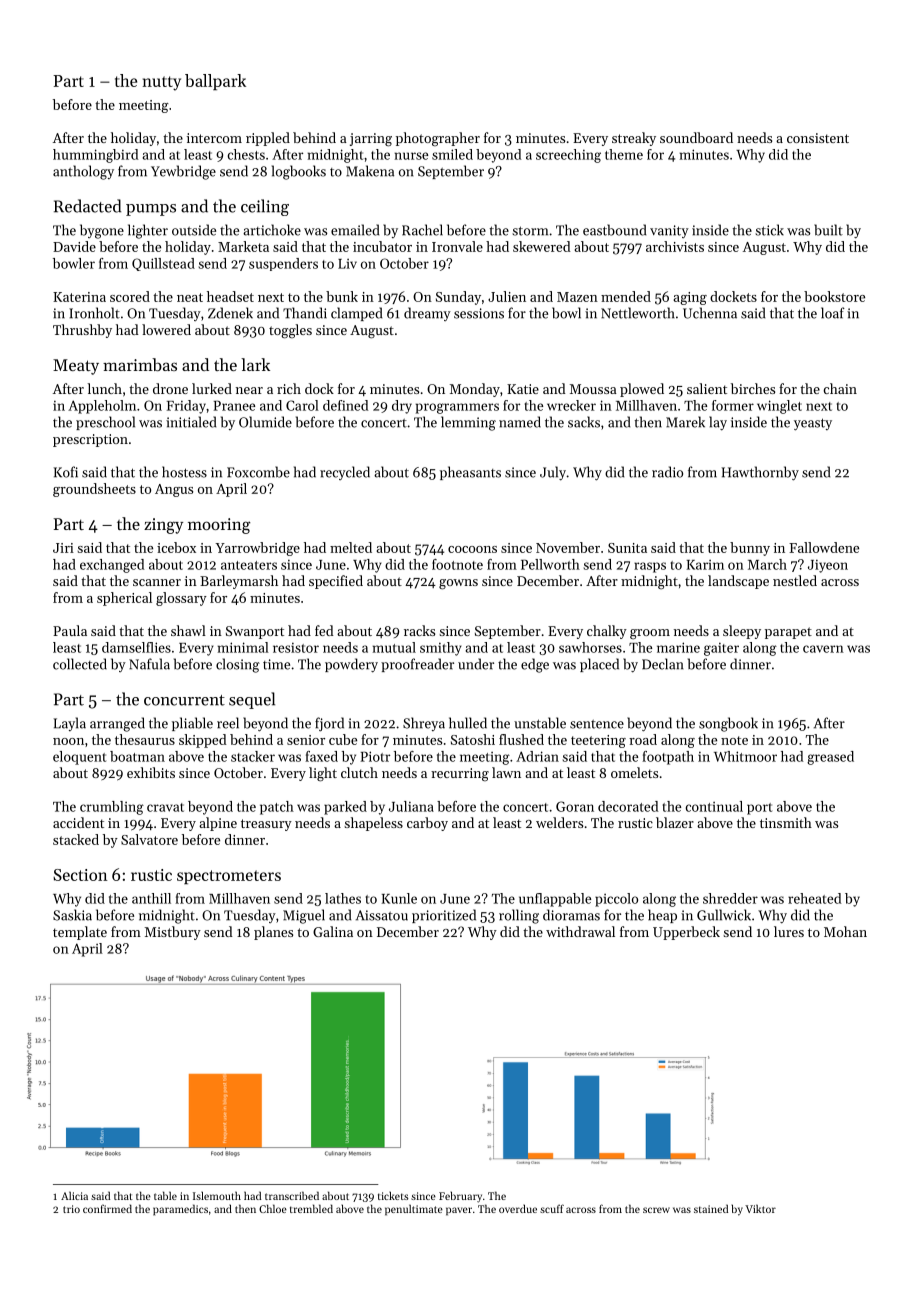 The width and height of the screenshot is (924, 1308). Describe the element at coordinates (667, 472) in the screenshot. I see `radio` at that location.
